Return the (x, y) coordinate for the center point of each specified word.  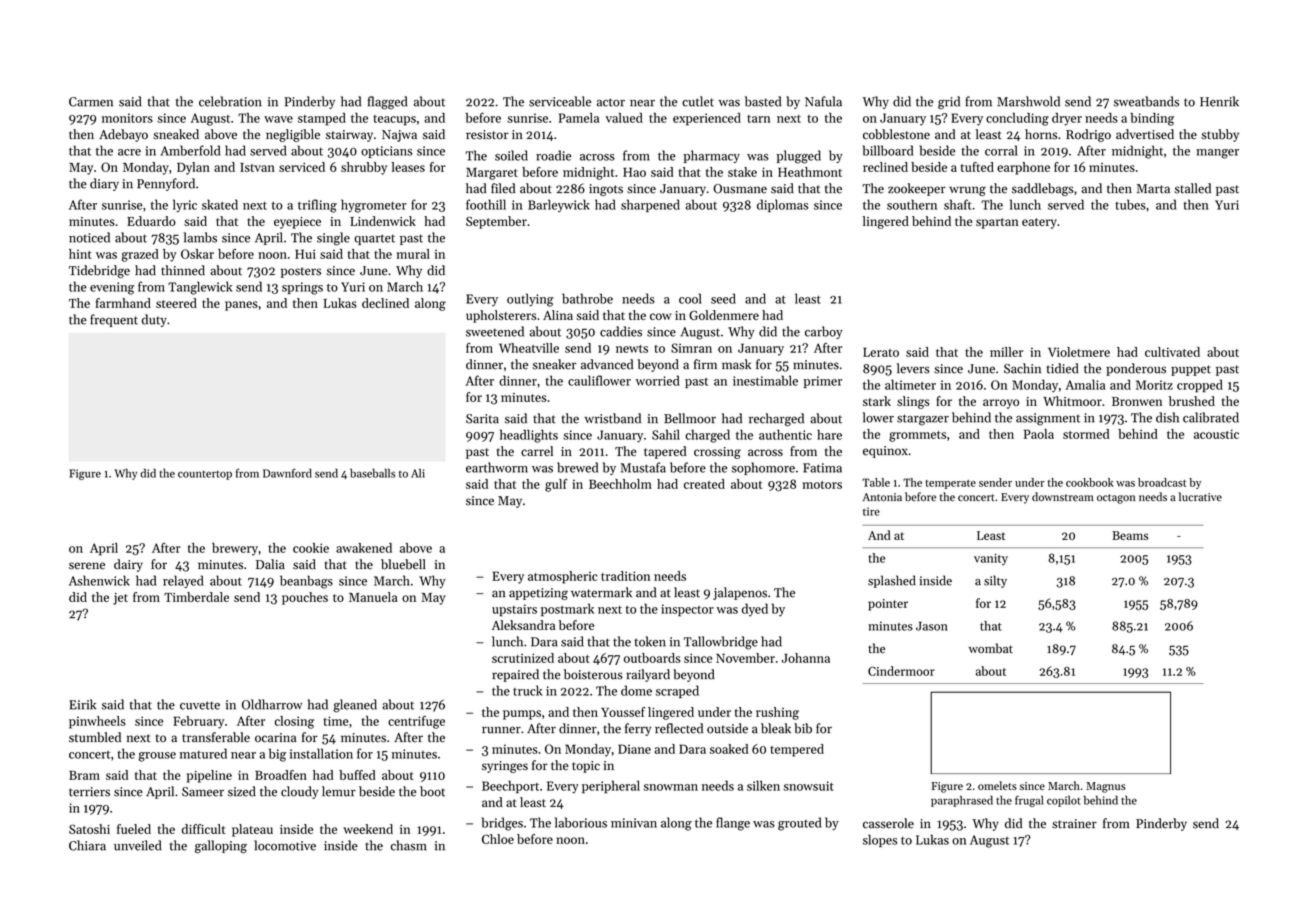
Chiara (87, 845)
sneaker (554, 364)
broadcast (1162, 482)
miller (1006, 352)
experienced (707, 119)
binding (1152, 119)
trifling (317, 206)
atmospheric (563, 577)
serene (87, 566)
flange (733, 824)
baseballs (372, 473)
